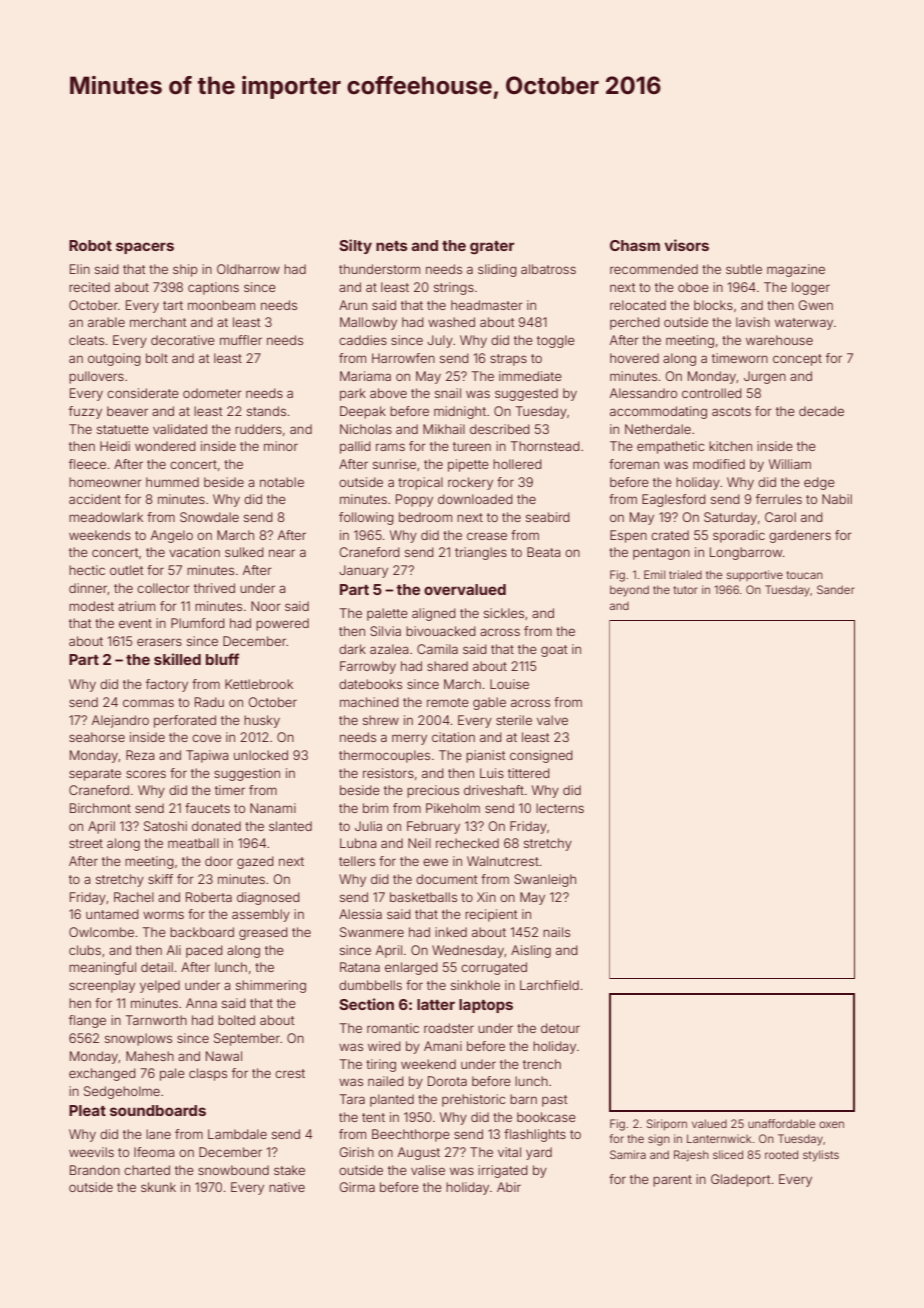  What do you see at coordinates (282, 624) in the screenshot?
I see `powered` at bounding box center [282, 624].
